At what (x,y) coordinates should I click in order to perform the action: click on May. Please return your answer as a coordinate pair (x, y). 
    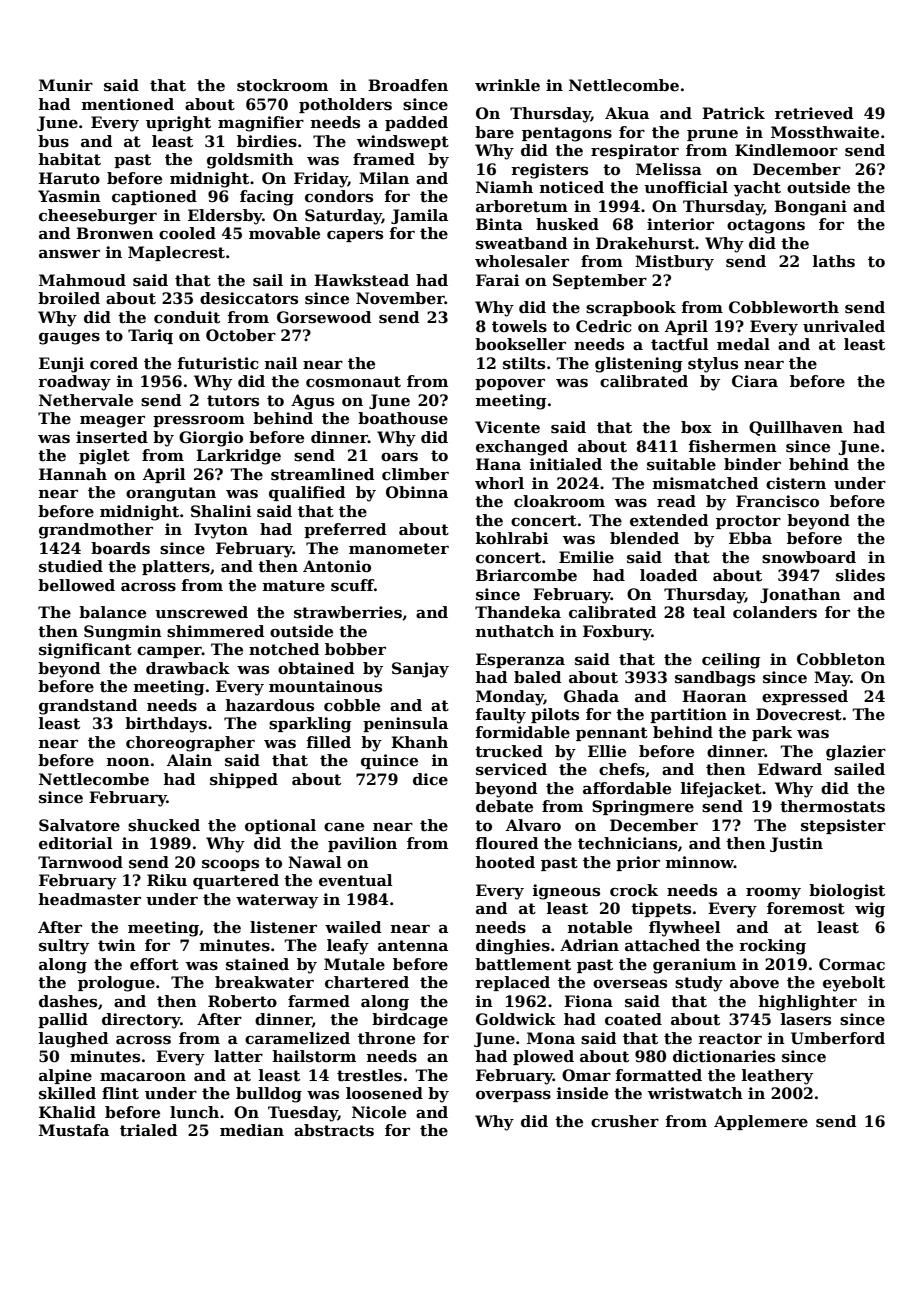
    Looking at the image, I should click on (832, 679).
